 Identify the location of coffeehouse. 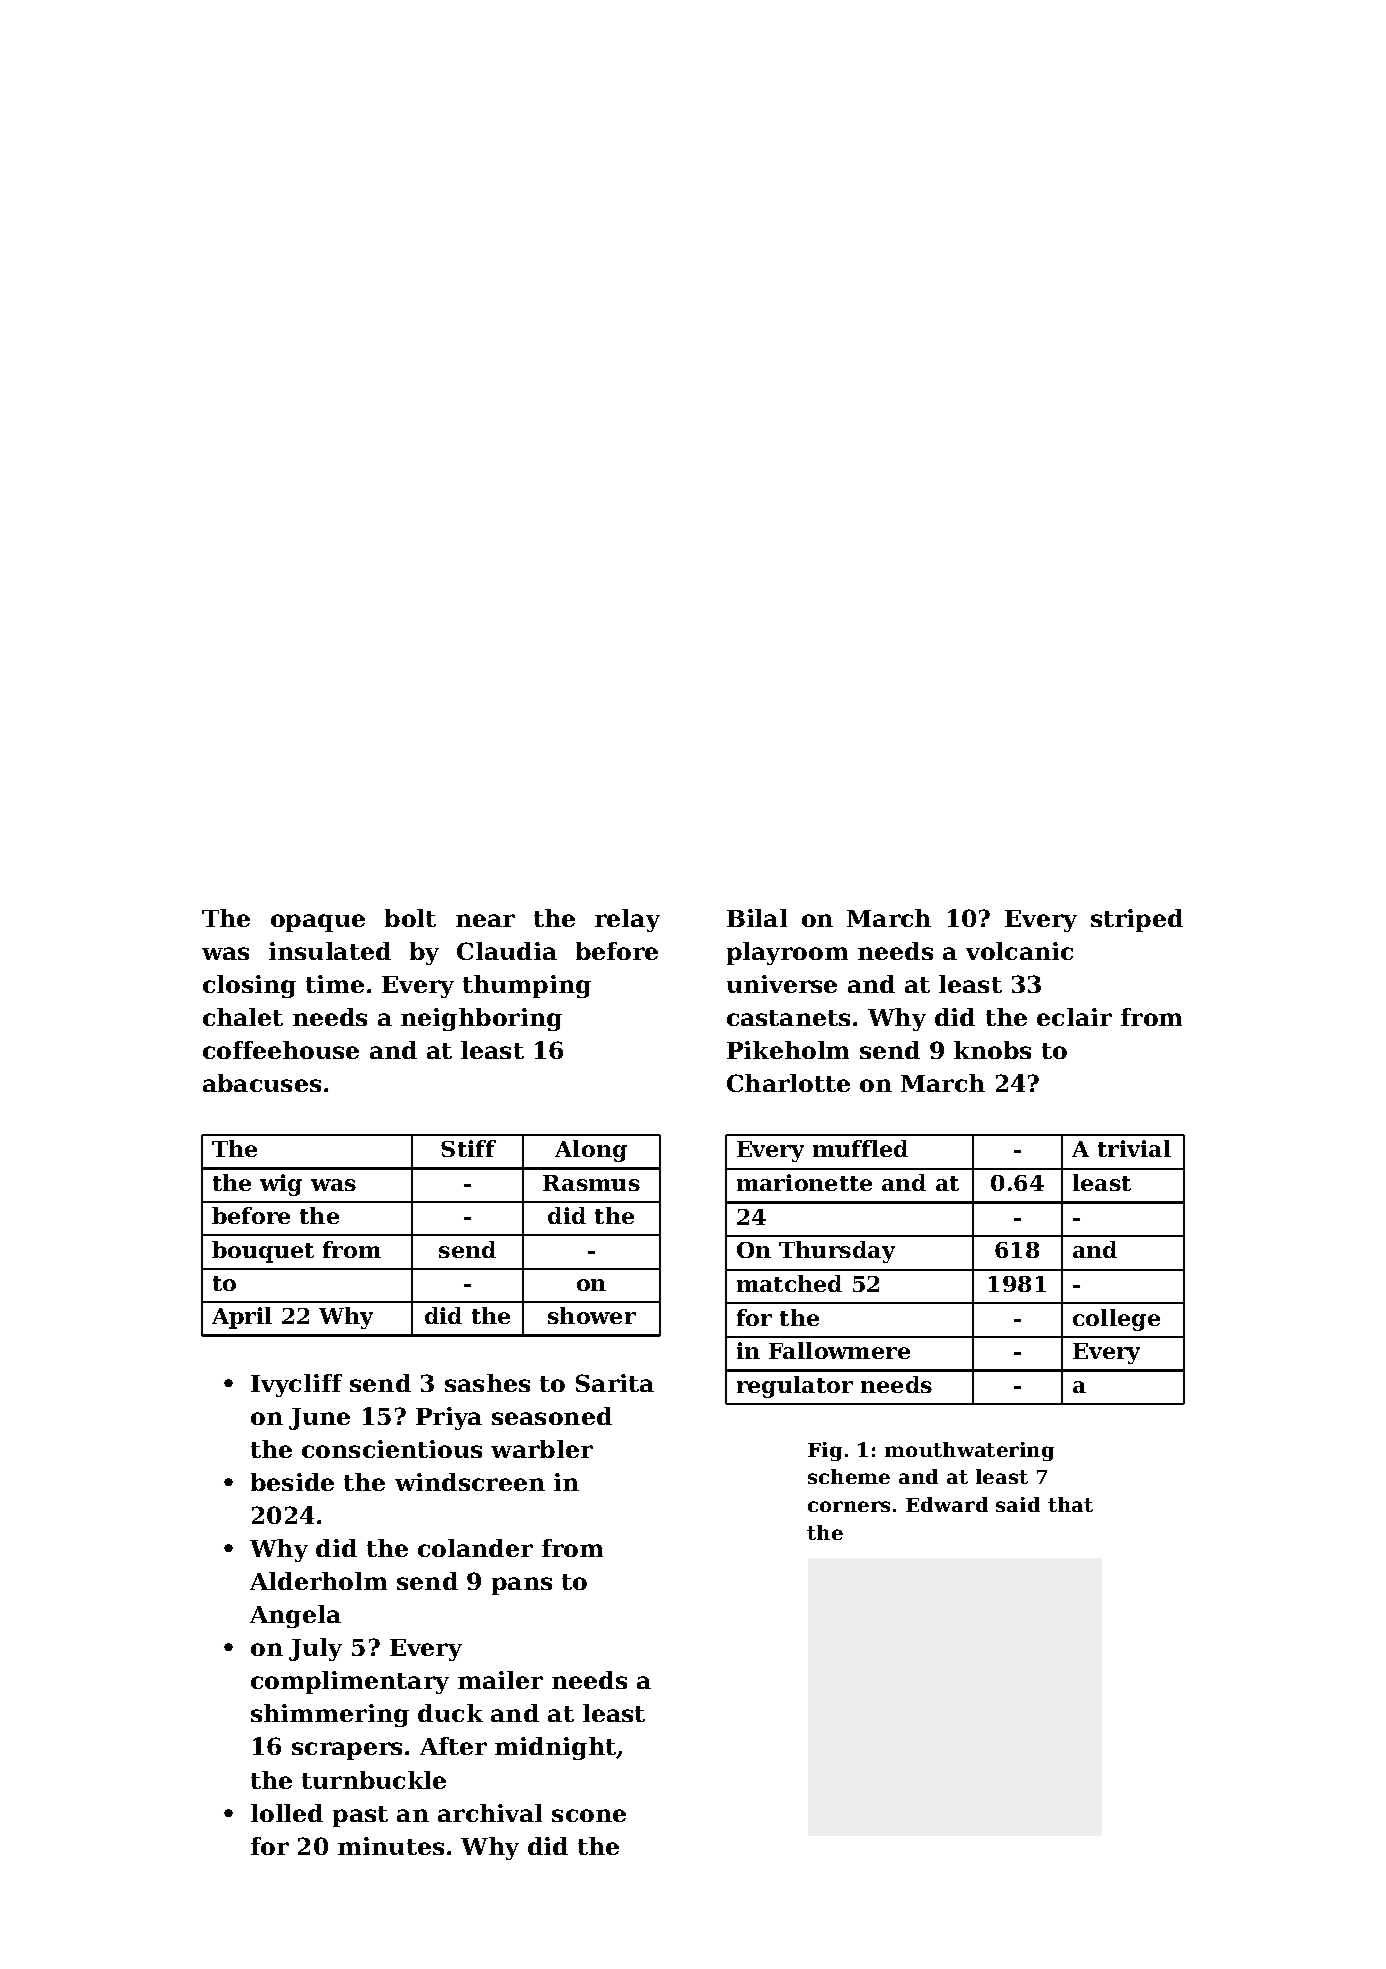
(281, 1050).
